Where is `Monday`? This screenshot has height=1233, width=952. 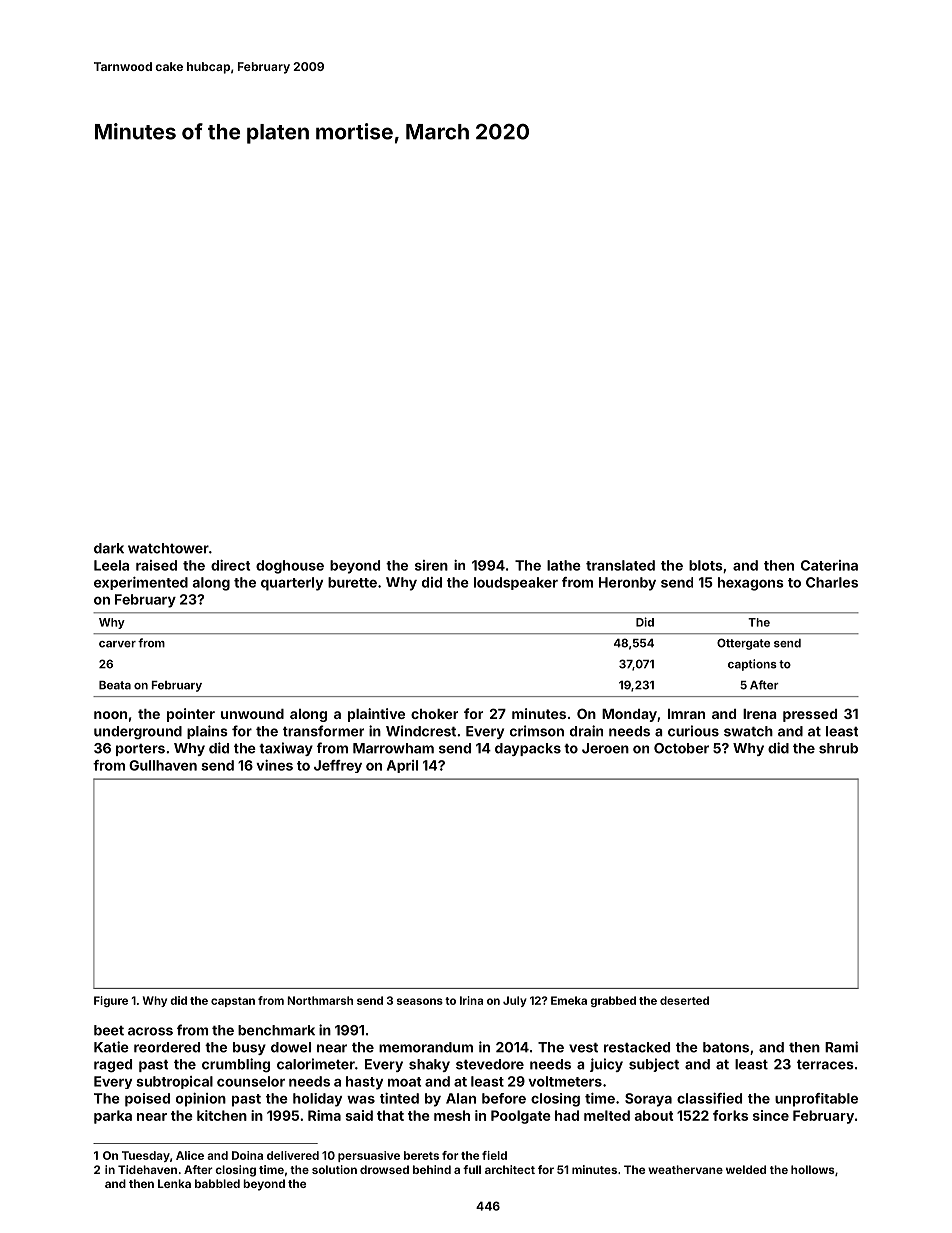
Monday is located at coordinates (629, 715).
